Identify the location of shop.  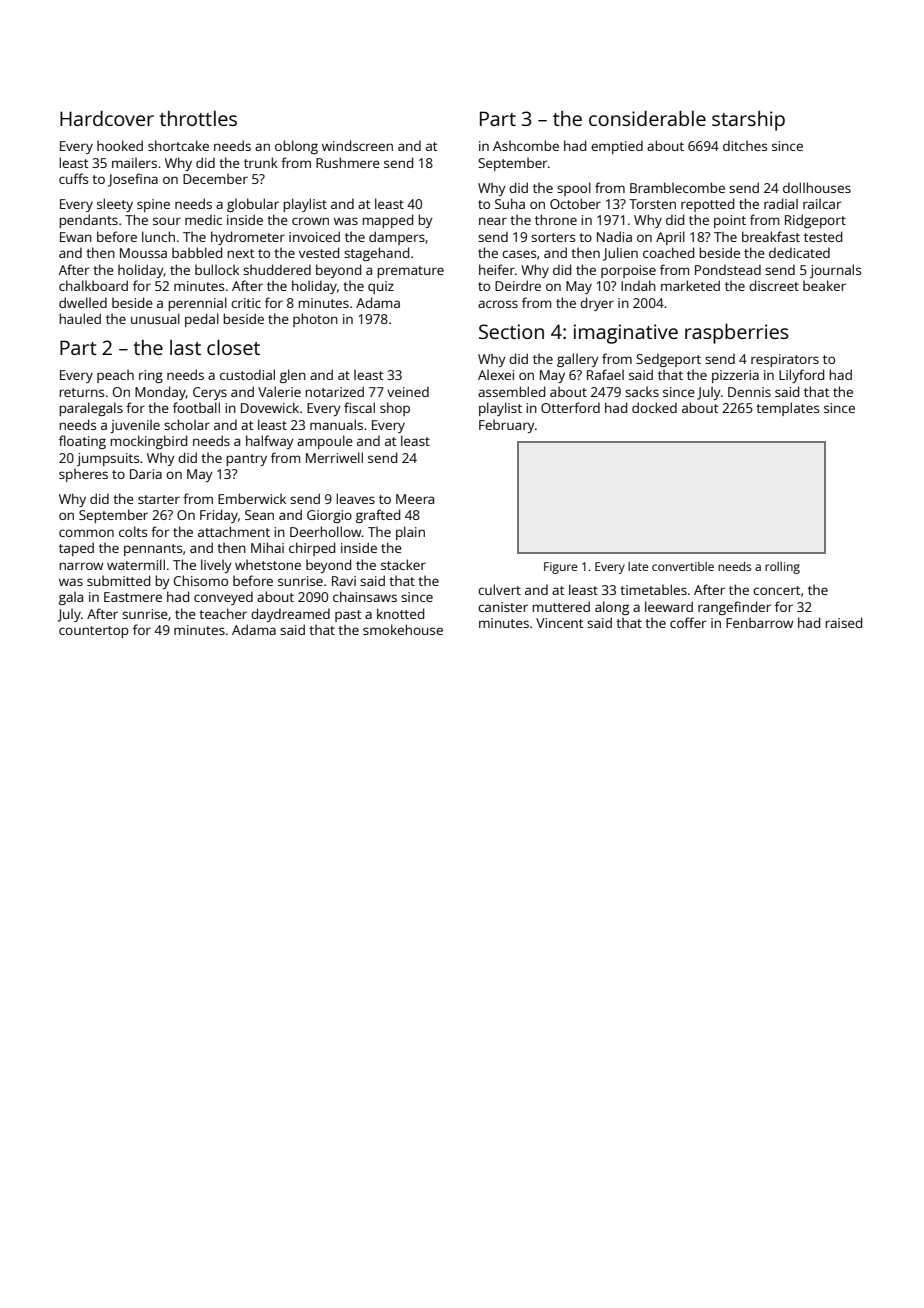
(395, 409).
